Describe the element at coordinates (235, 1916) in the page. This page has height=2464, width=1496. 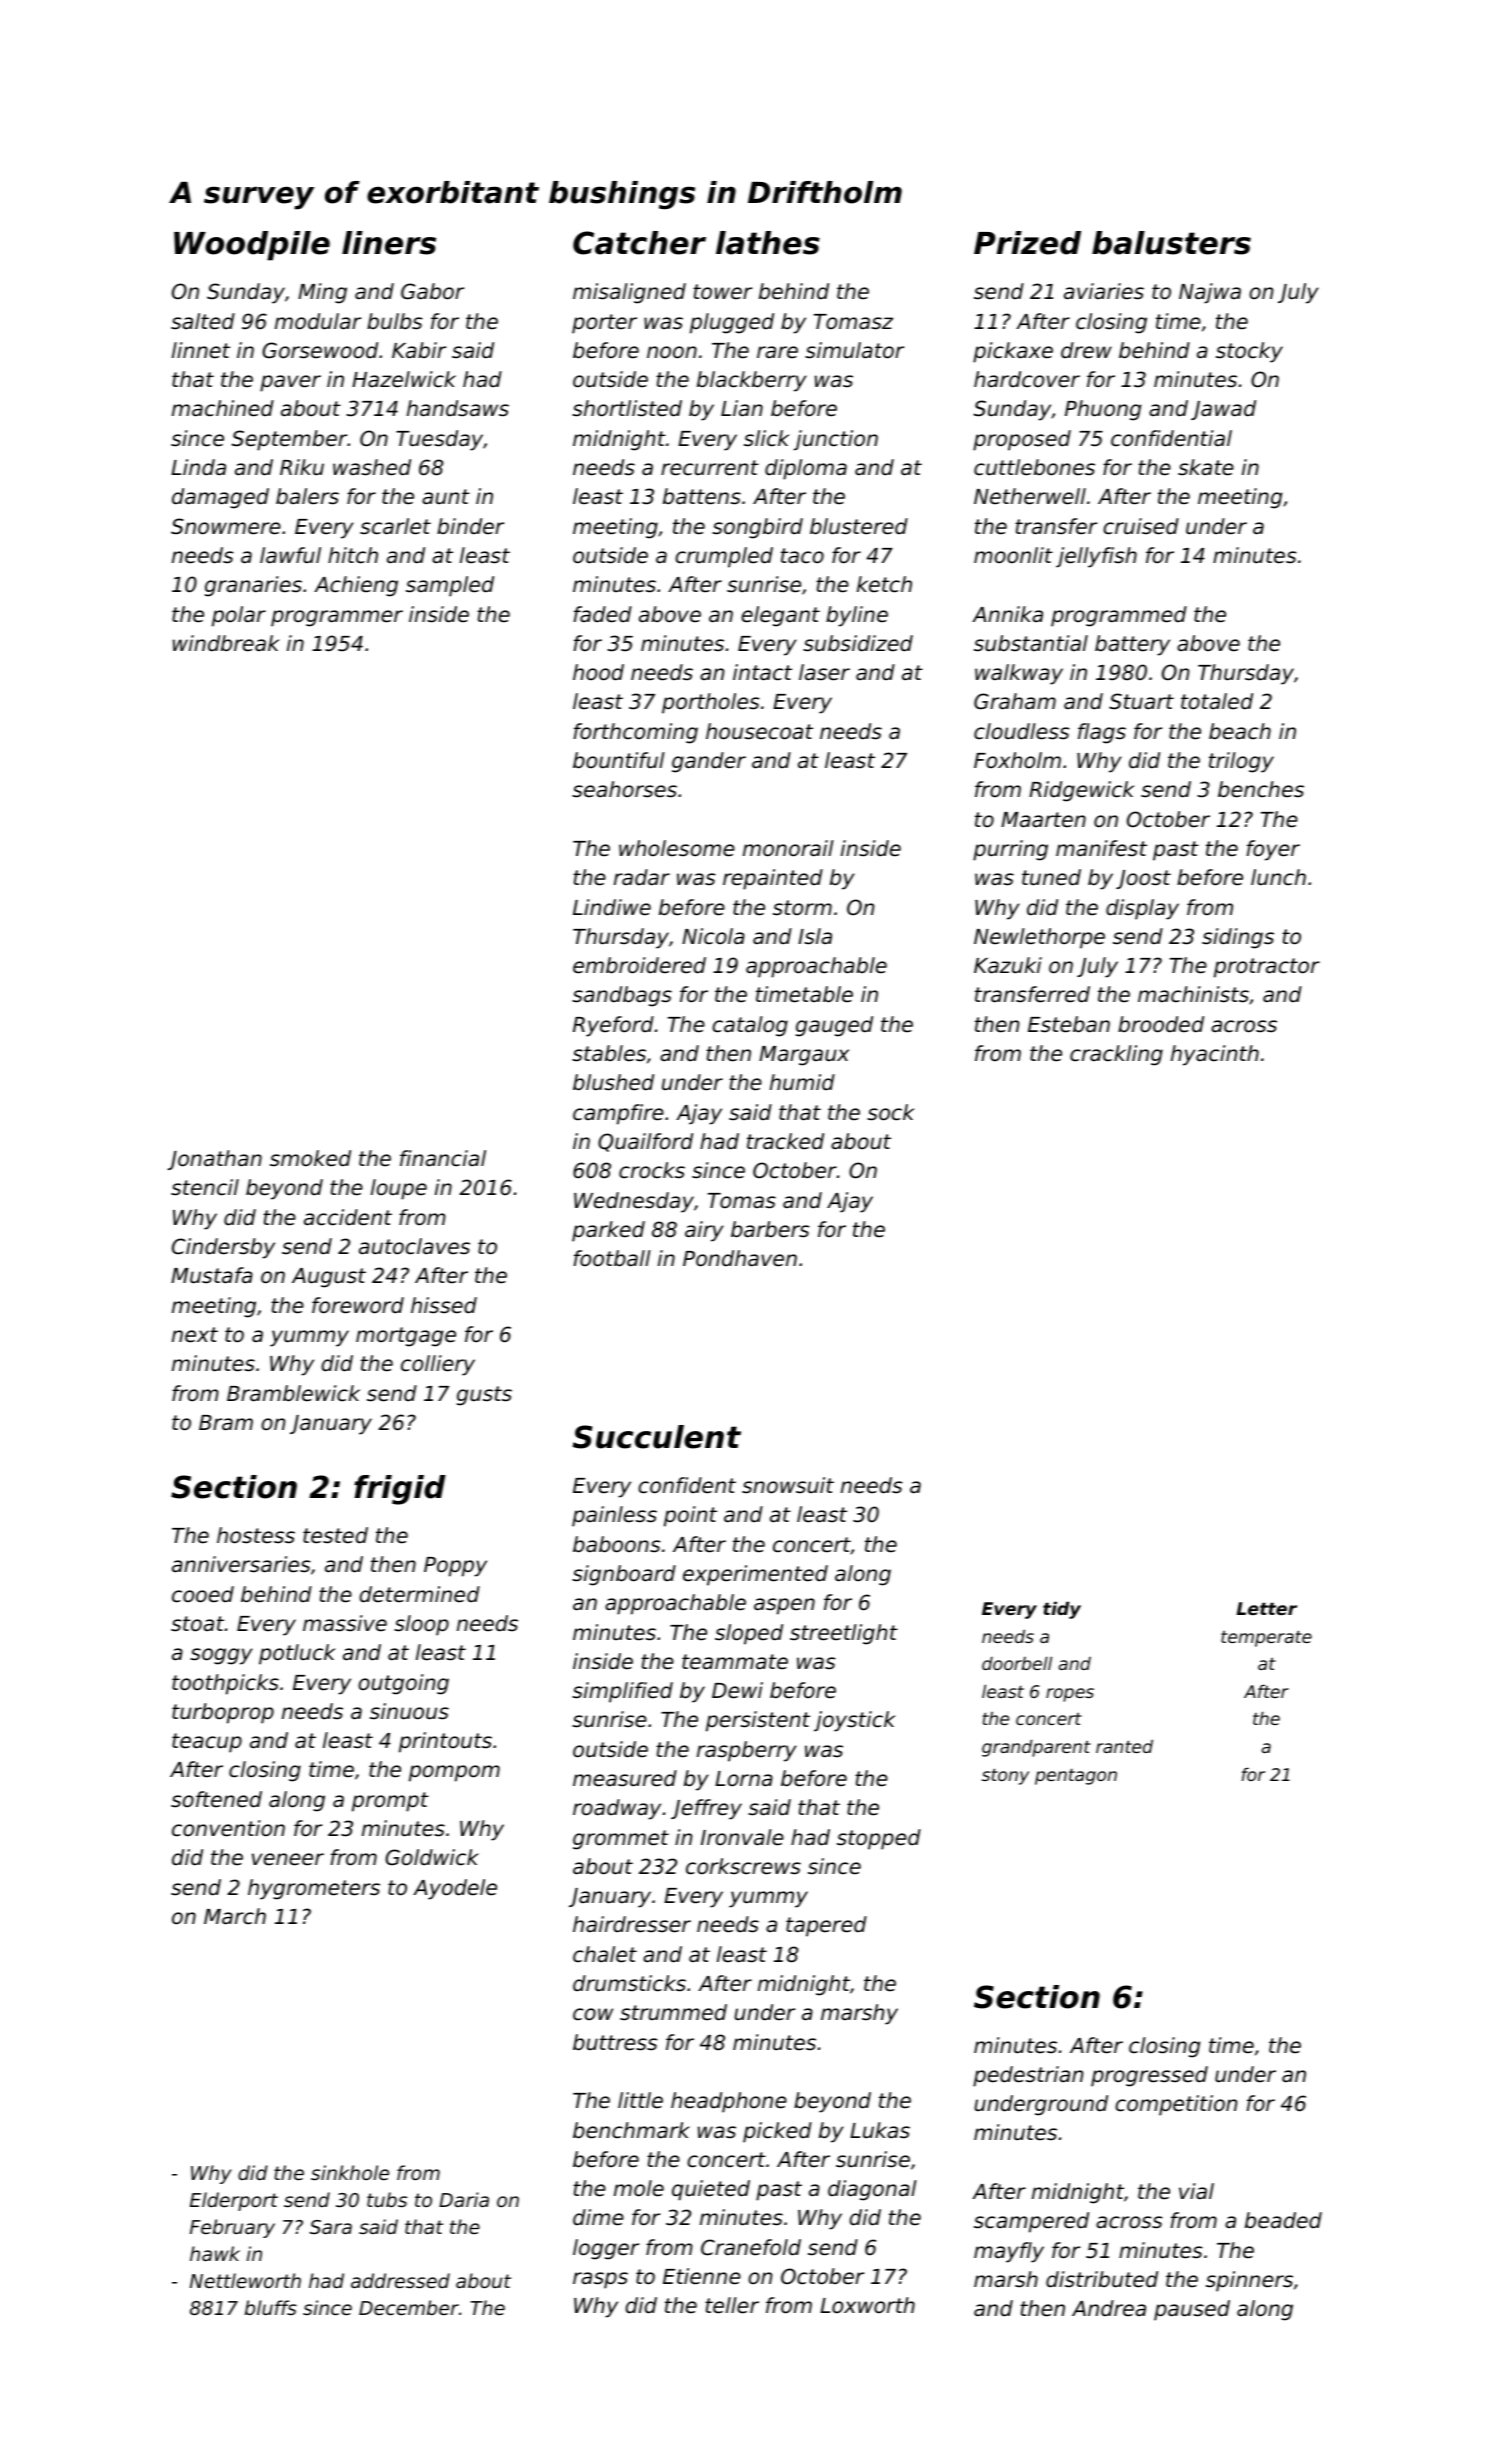
I see `March` at that location.
